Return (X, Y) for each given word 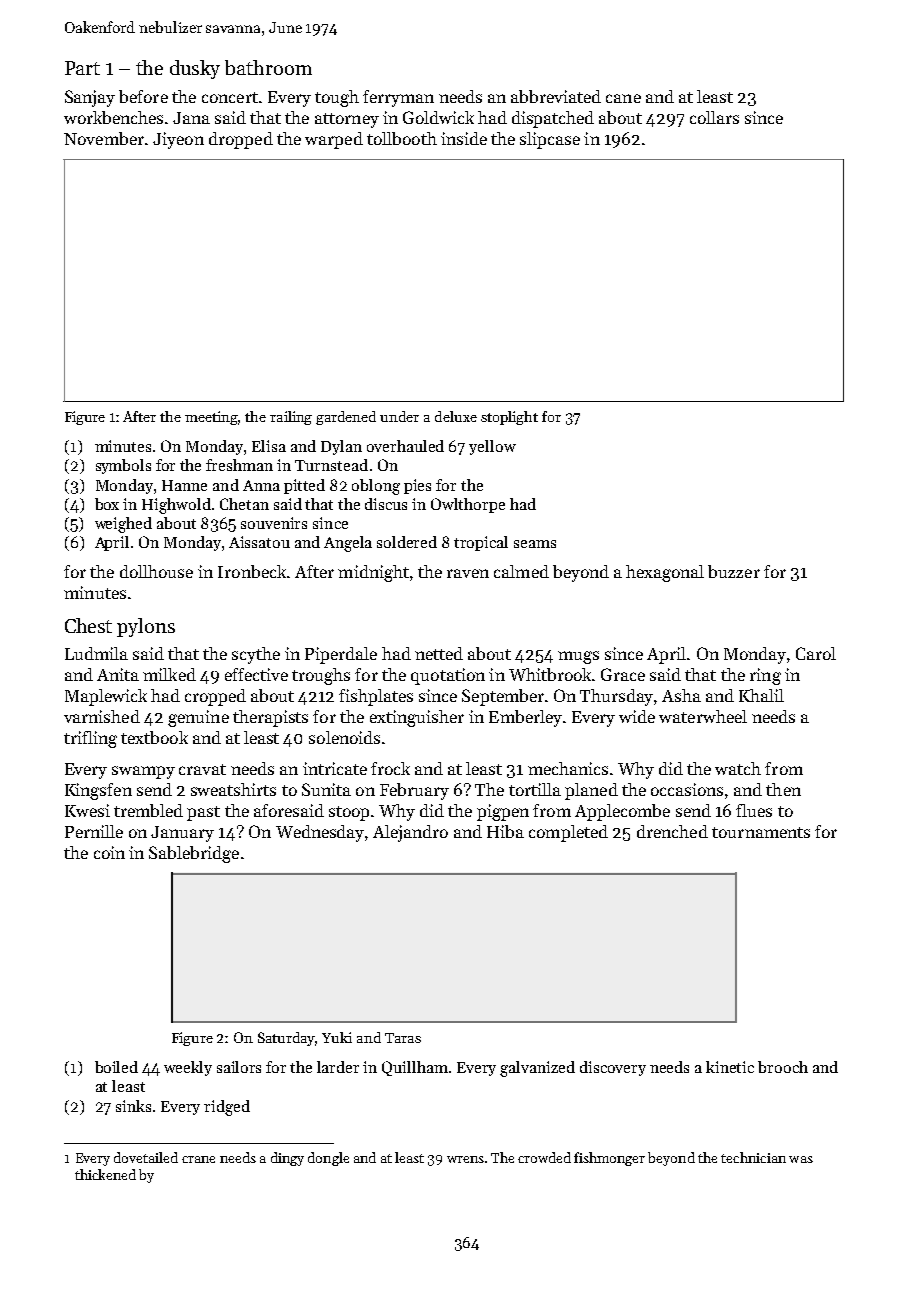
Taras (403, 1038)
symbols (123, 466)
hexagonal (665, 573)
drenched (672, 831)
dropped (241, 140)
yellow (492, 447)
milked (169, 674)
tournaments (761, 832)
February (414, 791)
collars (714, 117)
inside (464, 138)
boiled (116, 1067)
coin (109, 852)
